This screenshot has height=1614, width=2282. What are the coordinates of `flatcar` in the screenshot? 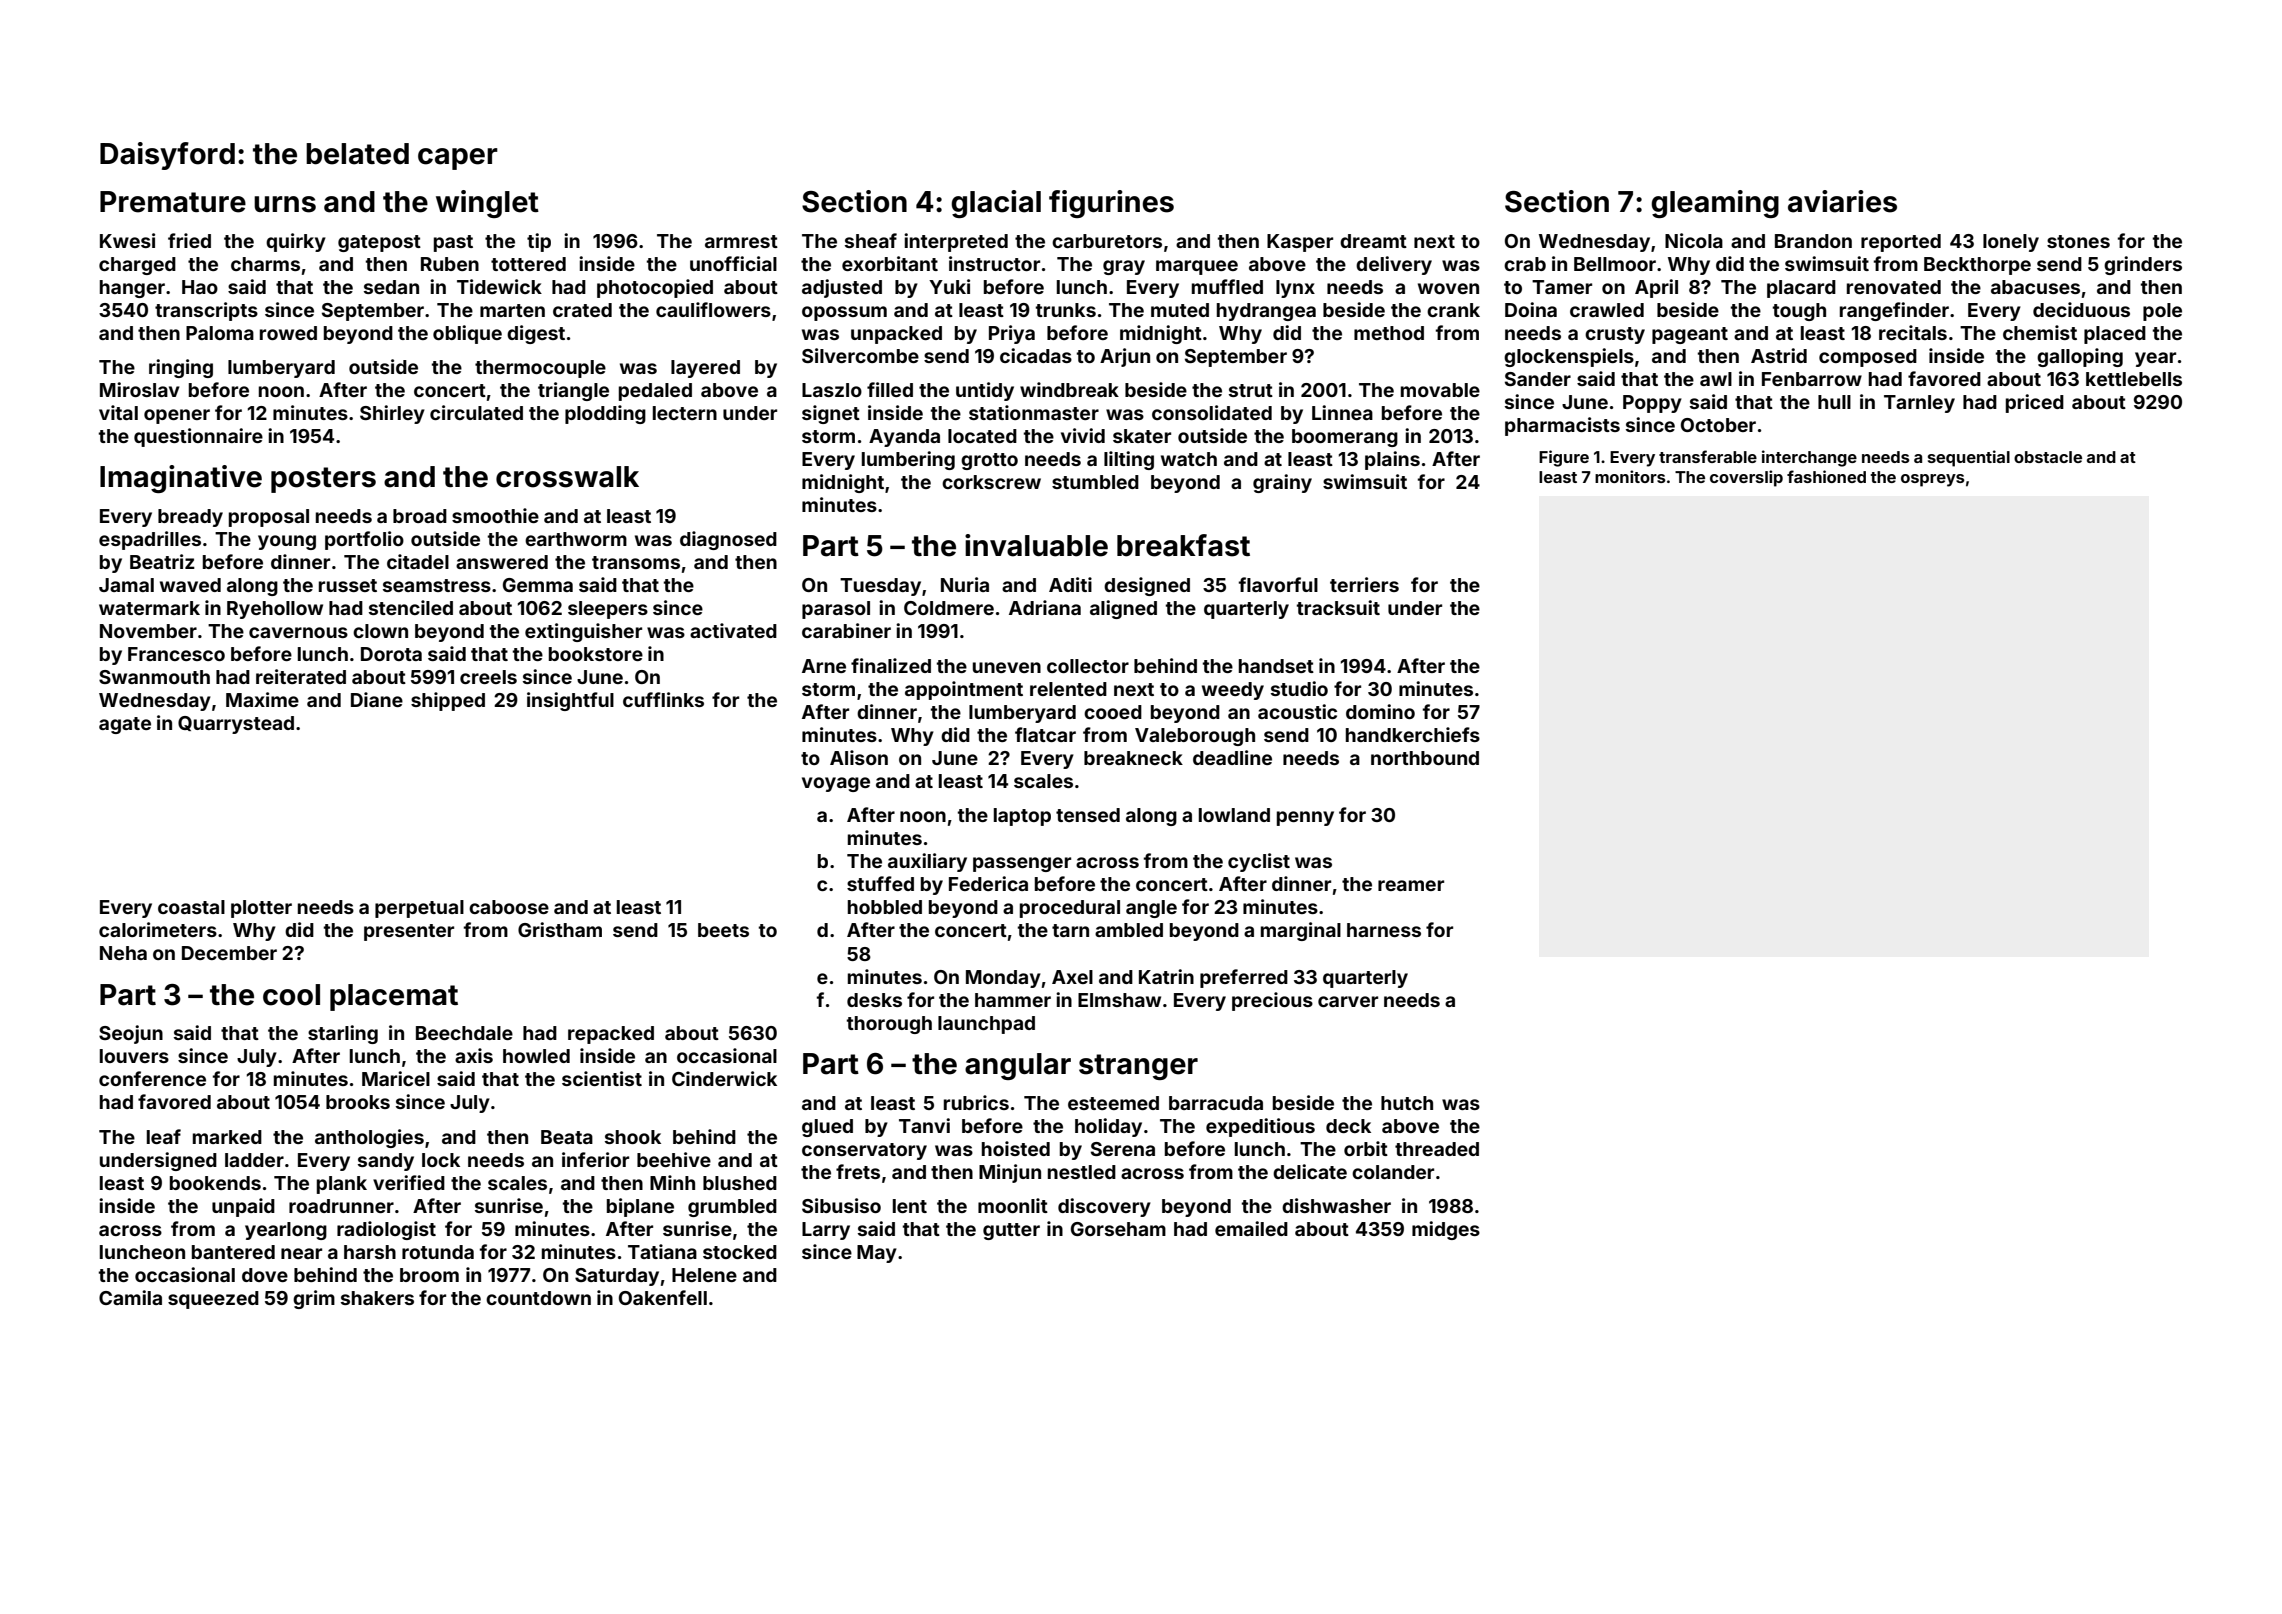 It's located at (1045, 734).
